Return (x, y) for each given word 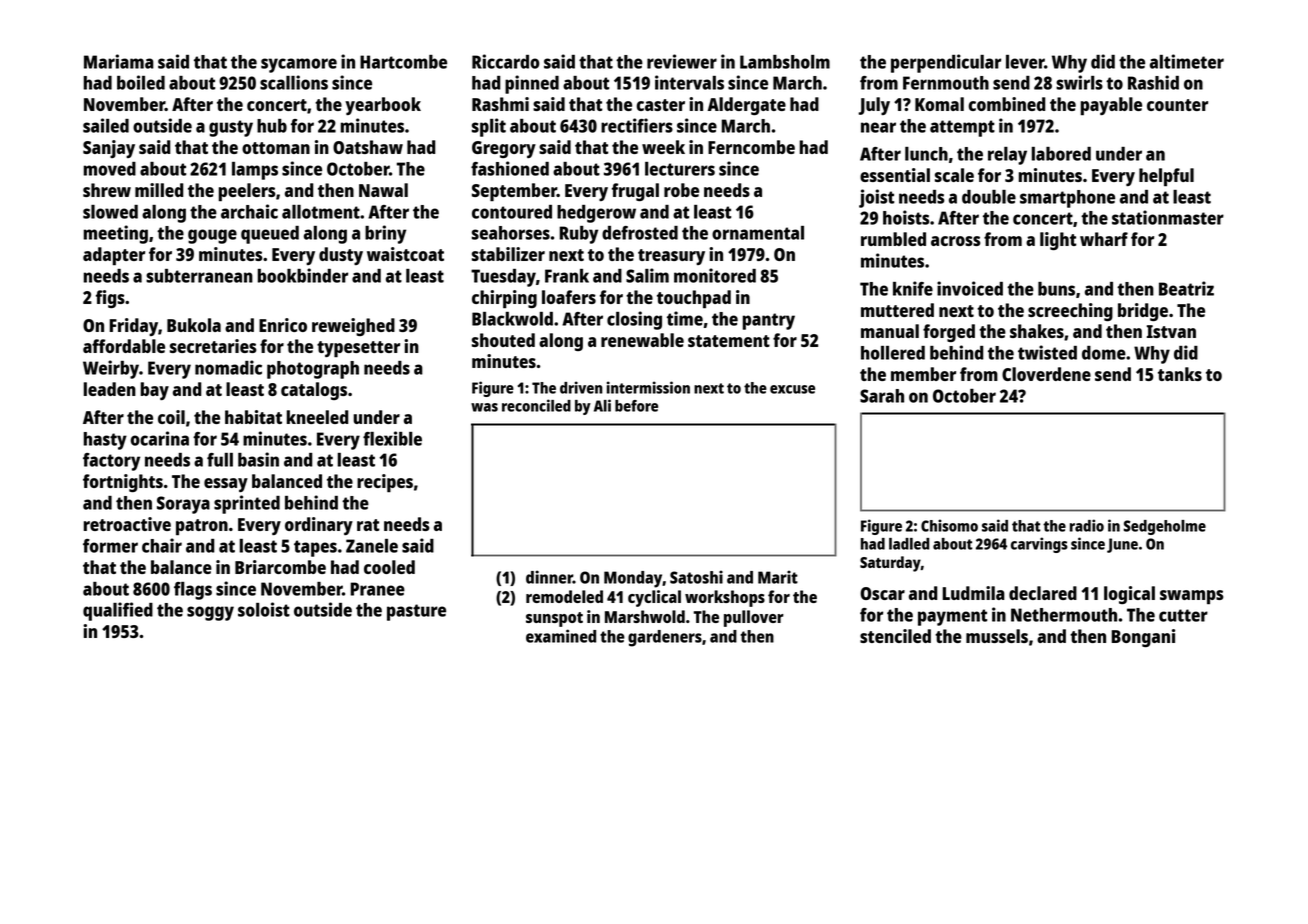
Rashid (1153, 82)
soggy (210, 613)
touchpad (694, 299)
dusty (341, 256)
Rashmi (500, 104)
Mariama (119, 61)
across (955, 241)
